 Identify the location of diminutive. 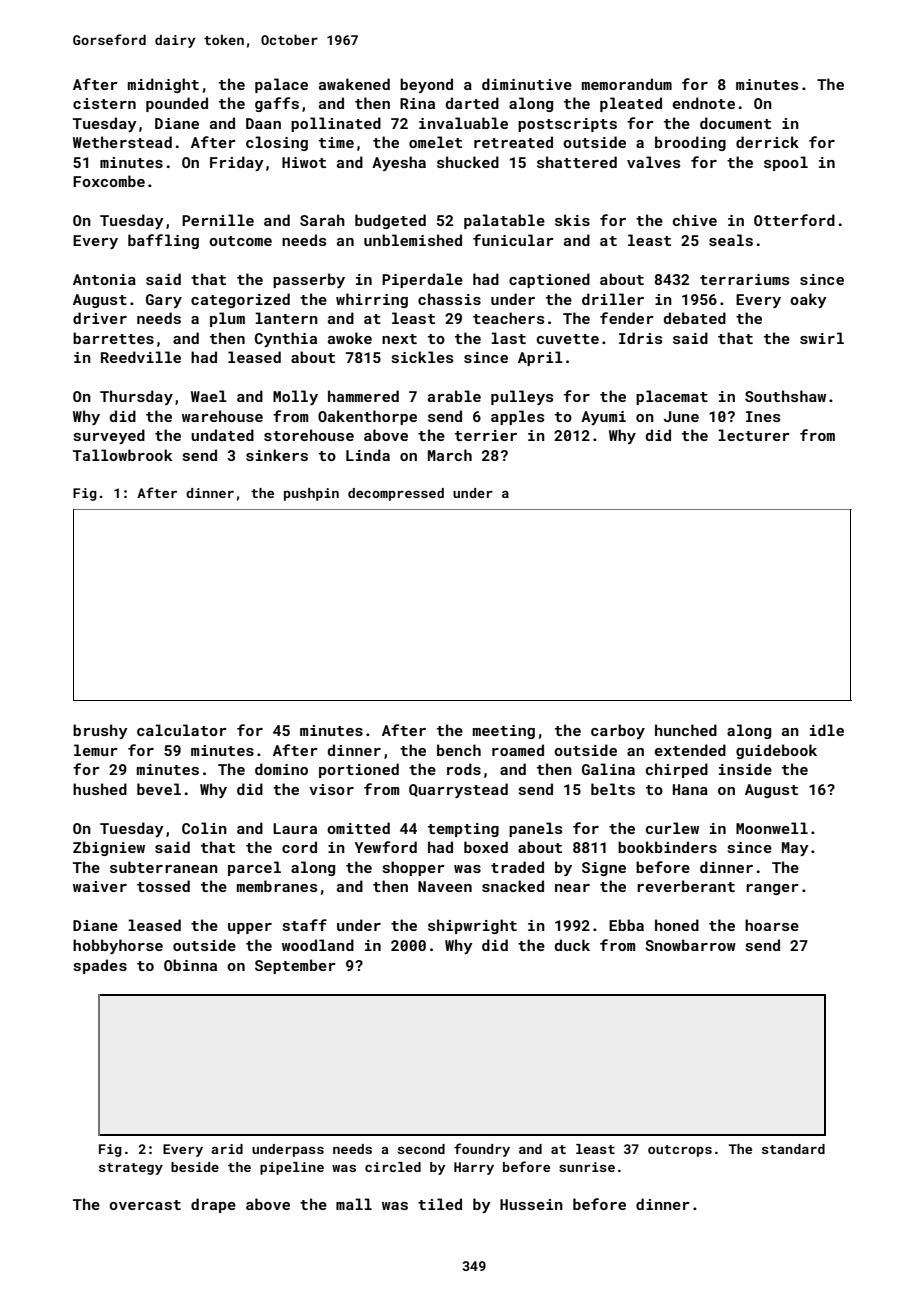
(527, 84).
